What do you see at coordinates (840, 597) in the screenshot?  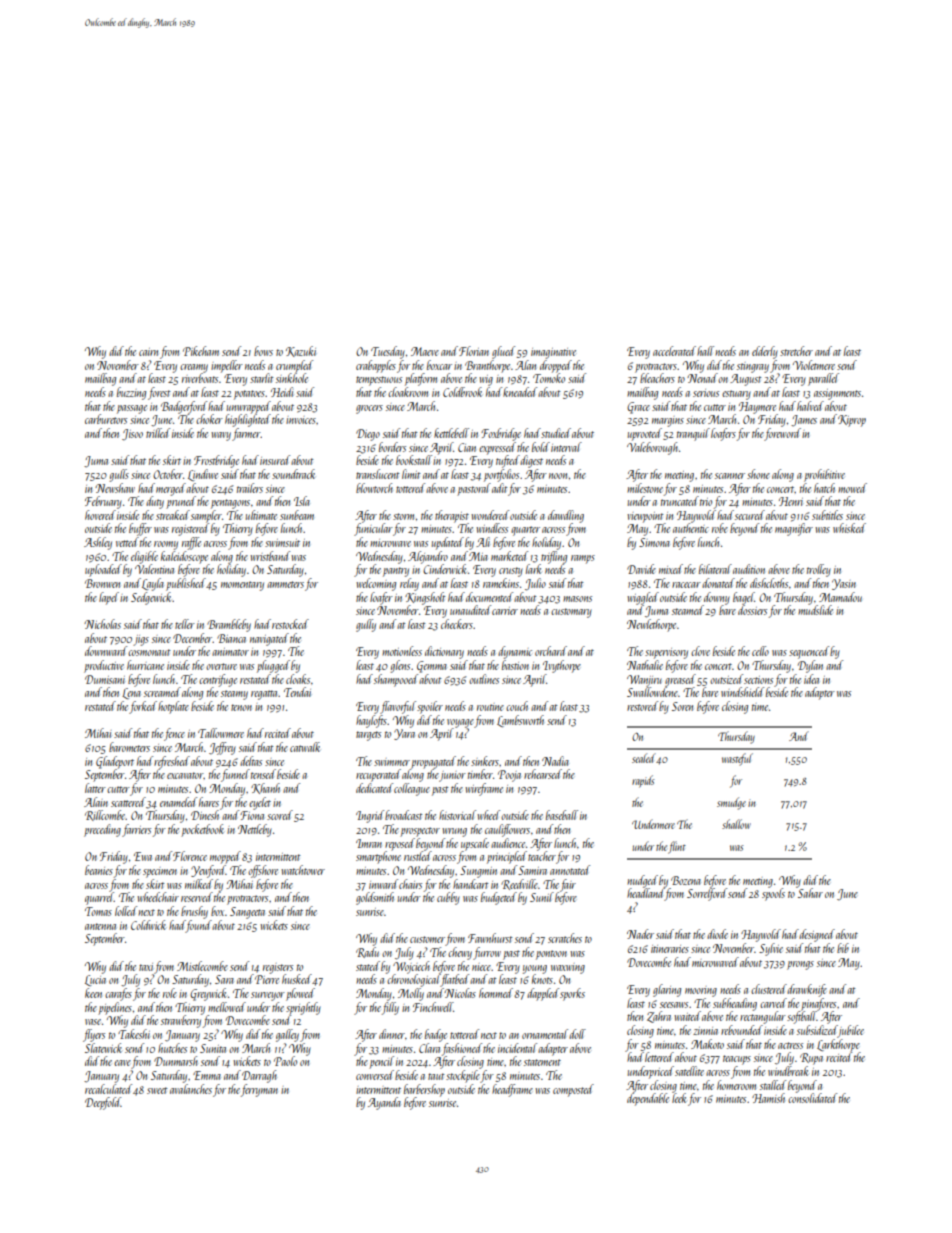 I see `Mamadou` at bounding box center [840, 597].
